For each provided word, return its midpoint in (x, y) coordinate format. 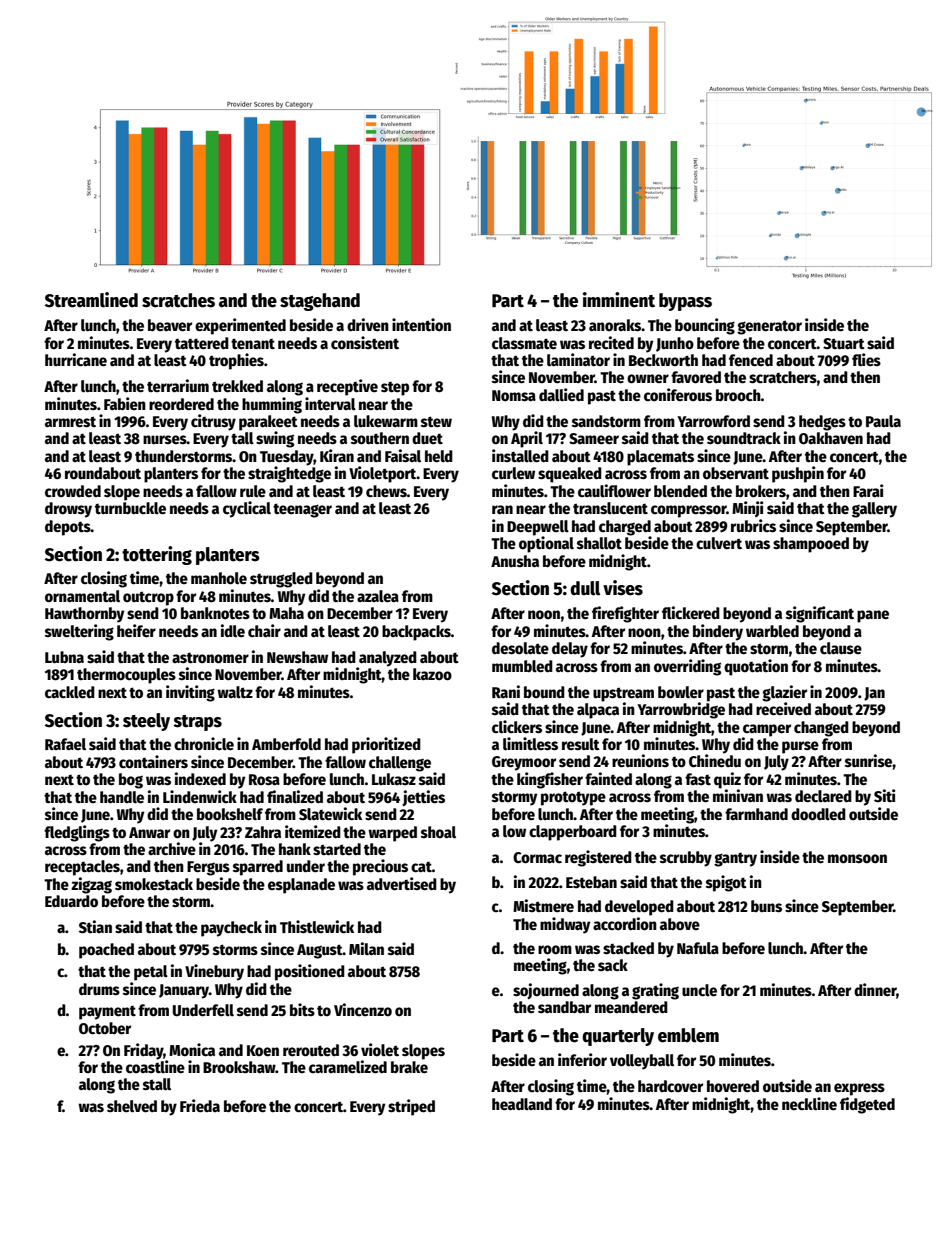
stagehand (320, 302)
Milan (366, 948)
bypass (685, 302)
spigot (726, 883)
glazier (784, 693)
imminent (619, 300)
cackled (70, 692)
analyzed (388, 659)
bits (302, 1009)
